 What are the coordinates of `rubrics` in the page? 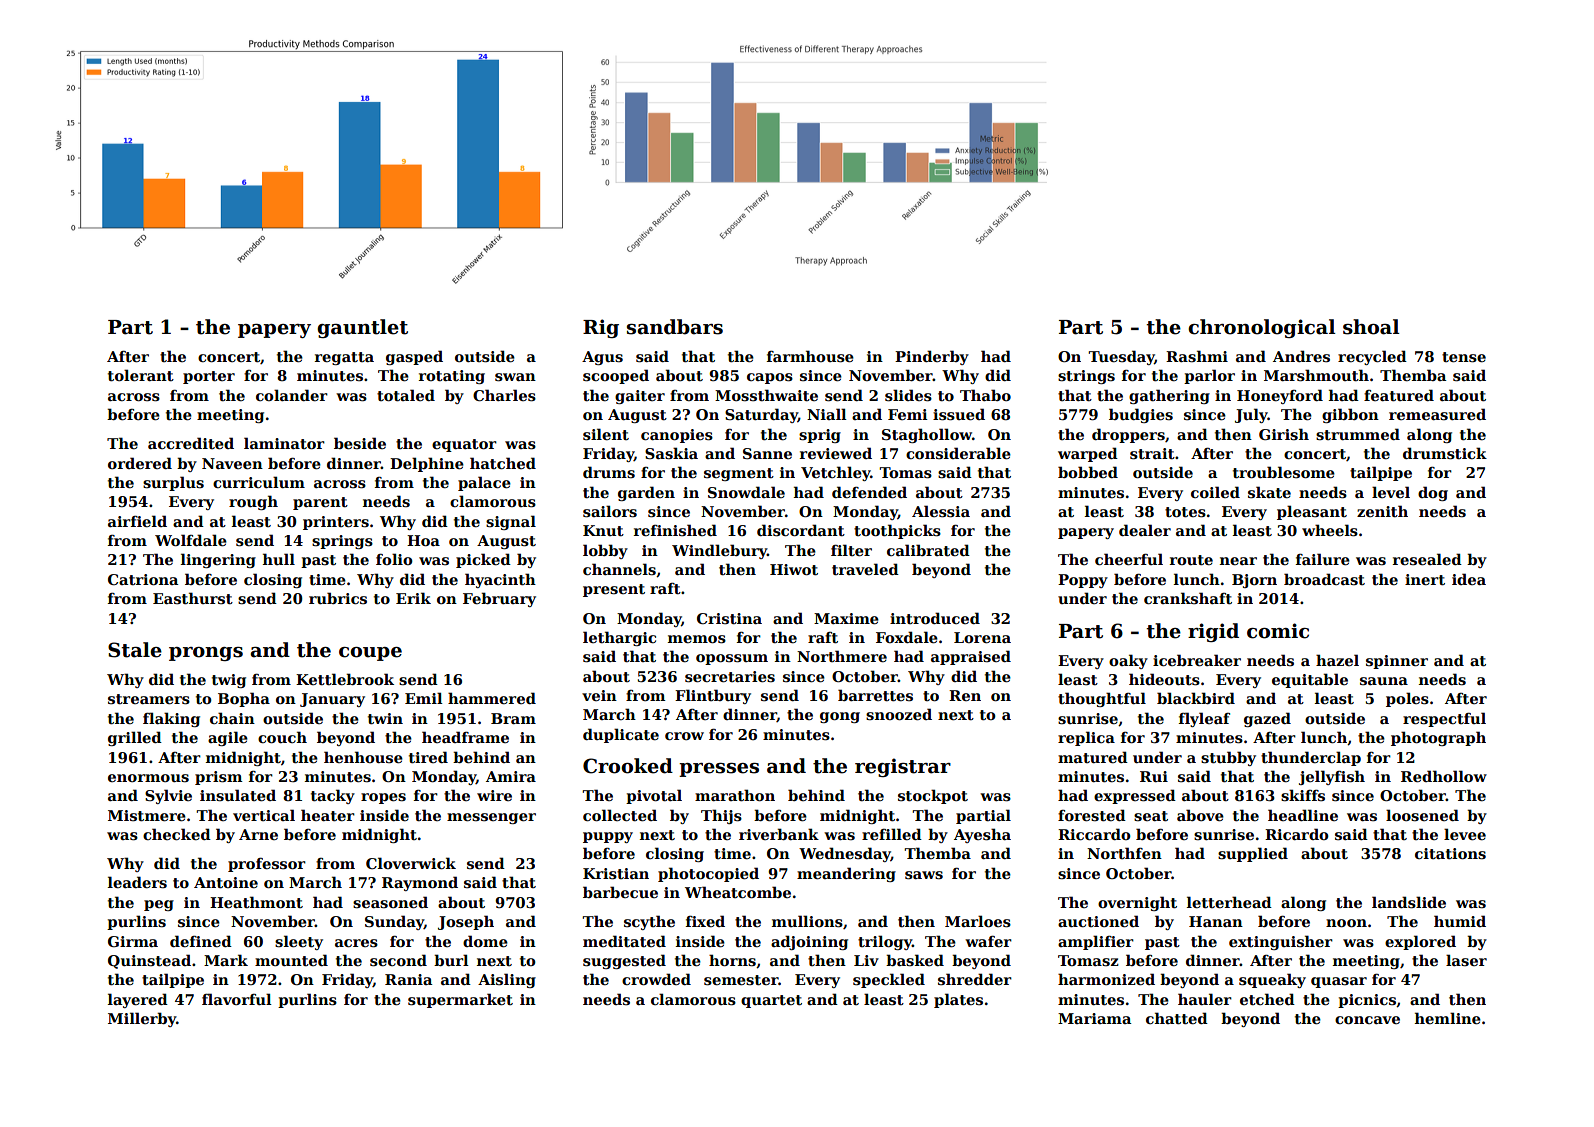 It's located at (338, 598).
